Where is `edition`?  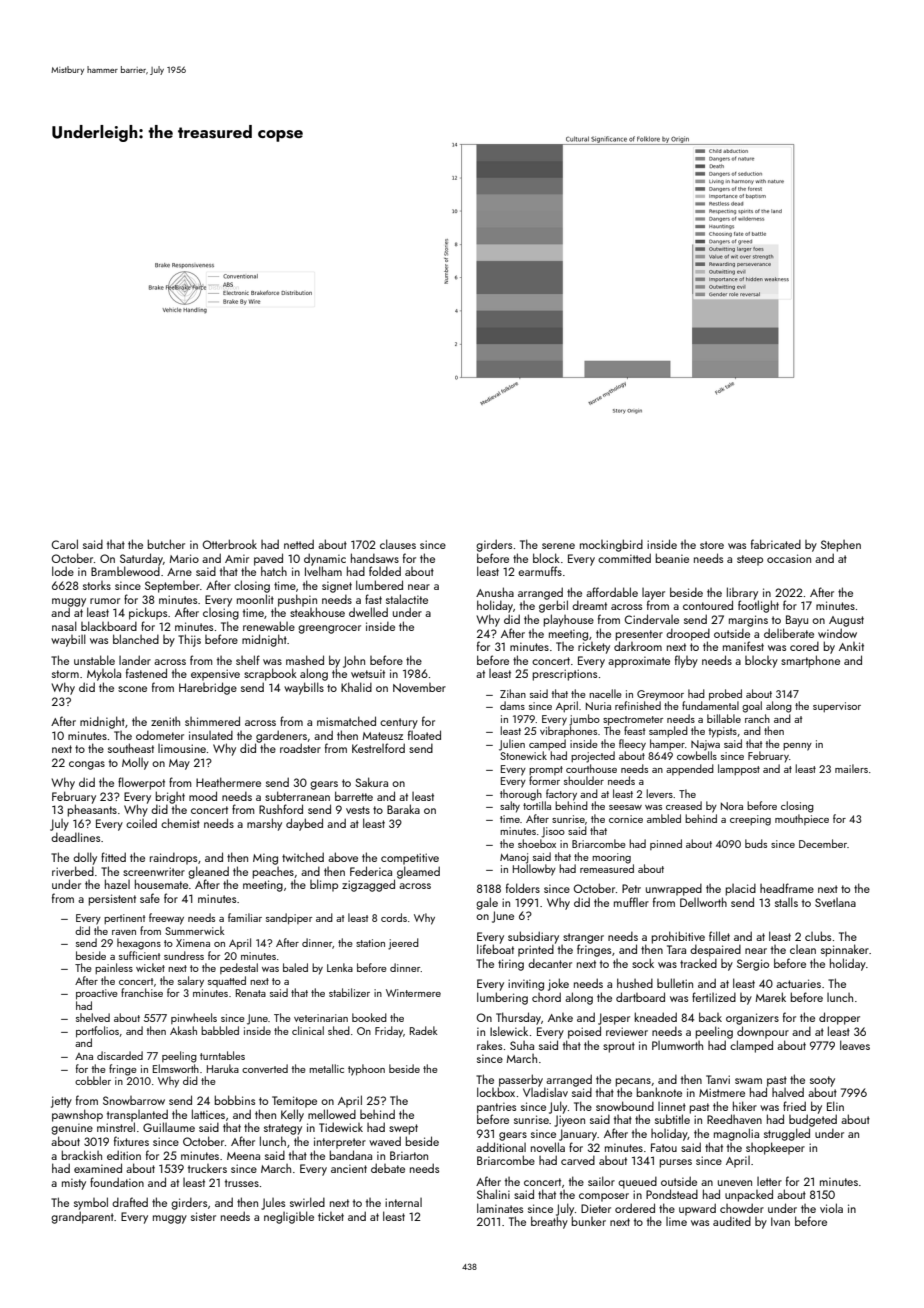 edition is located at coordinates (124, 1155).
